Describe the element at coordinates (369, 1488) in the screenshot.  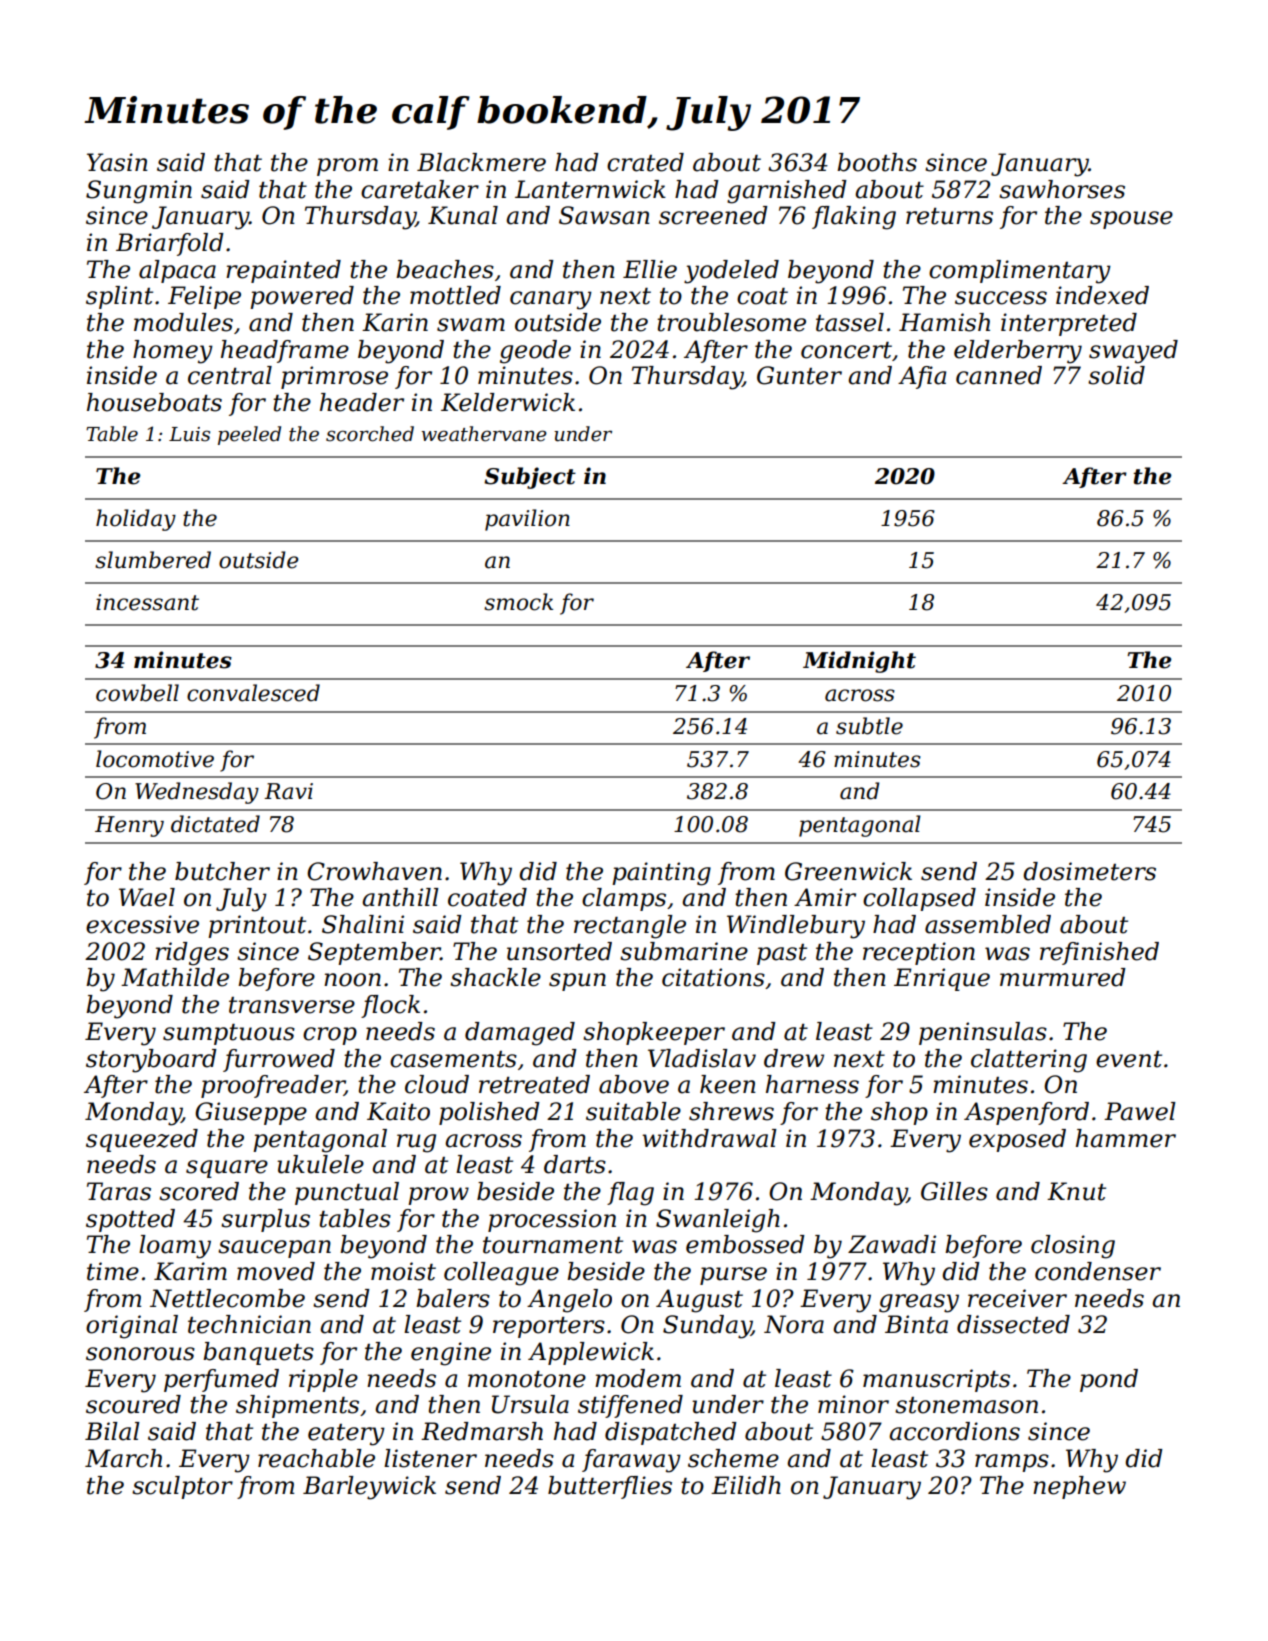
I see `Barleywick` at that location.
